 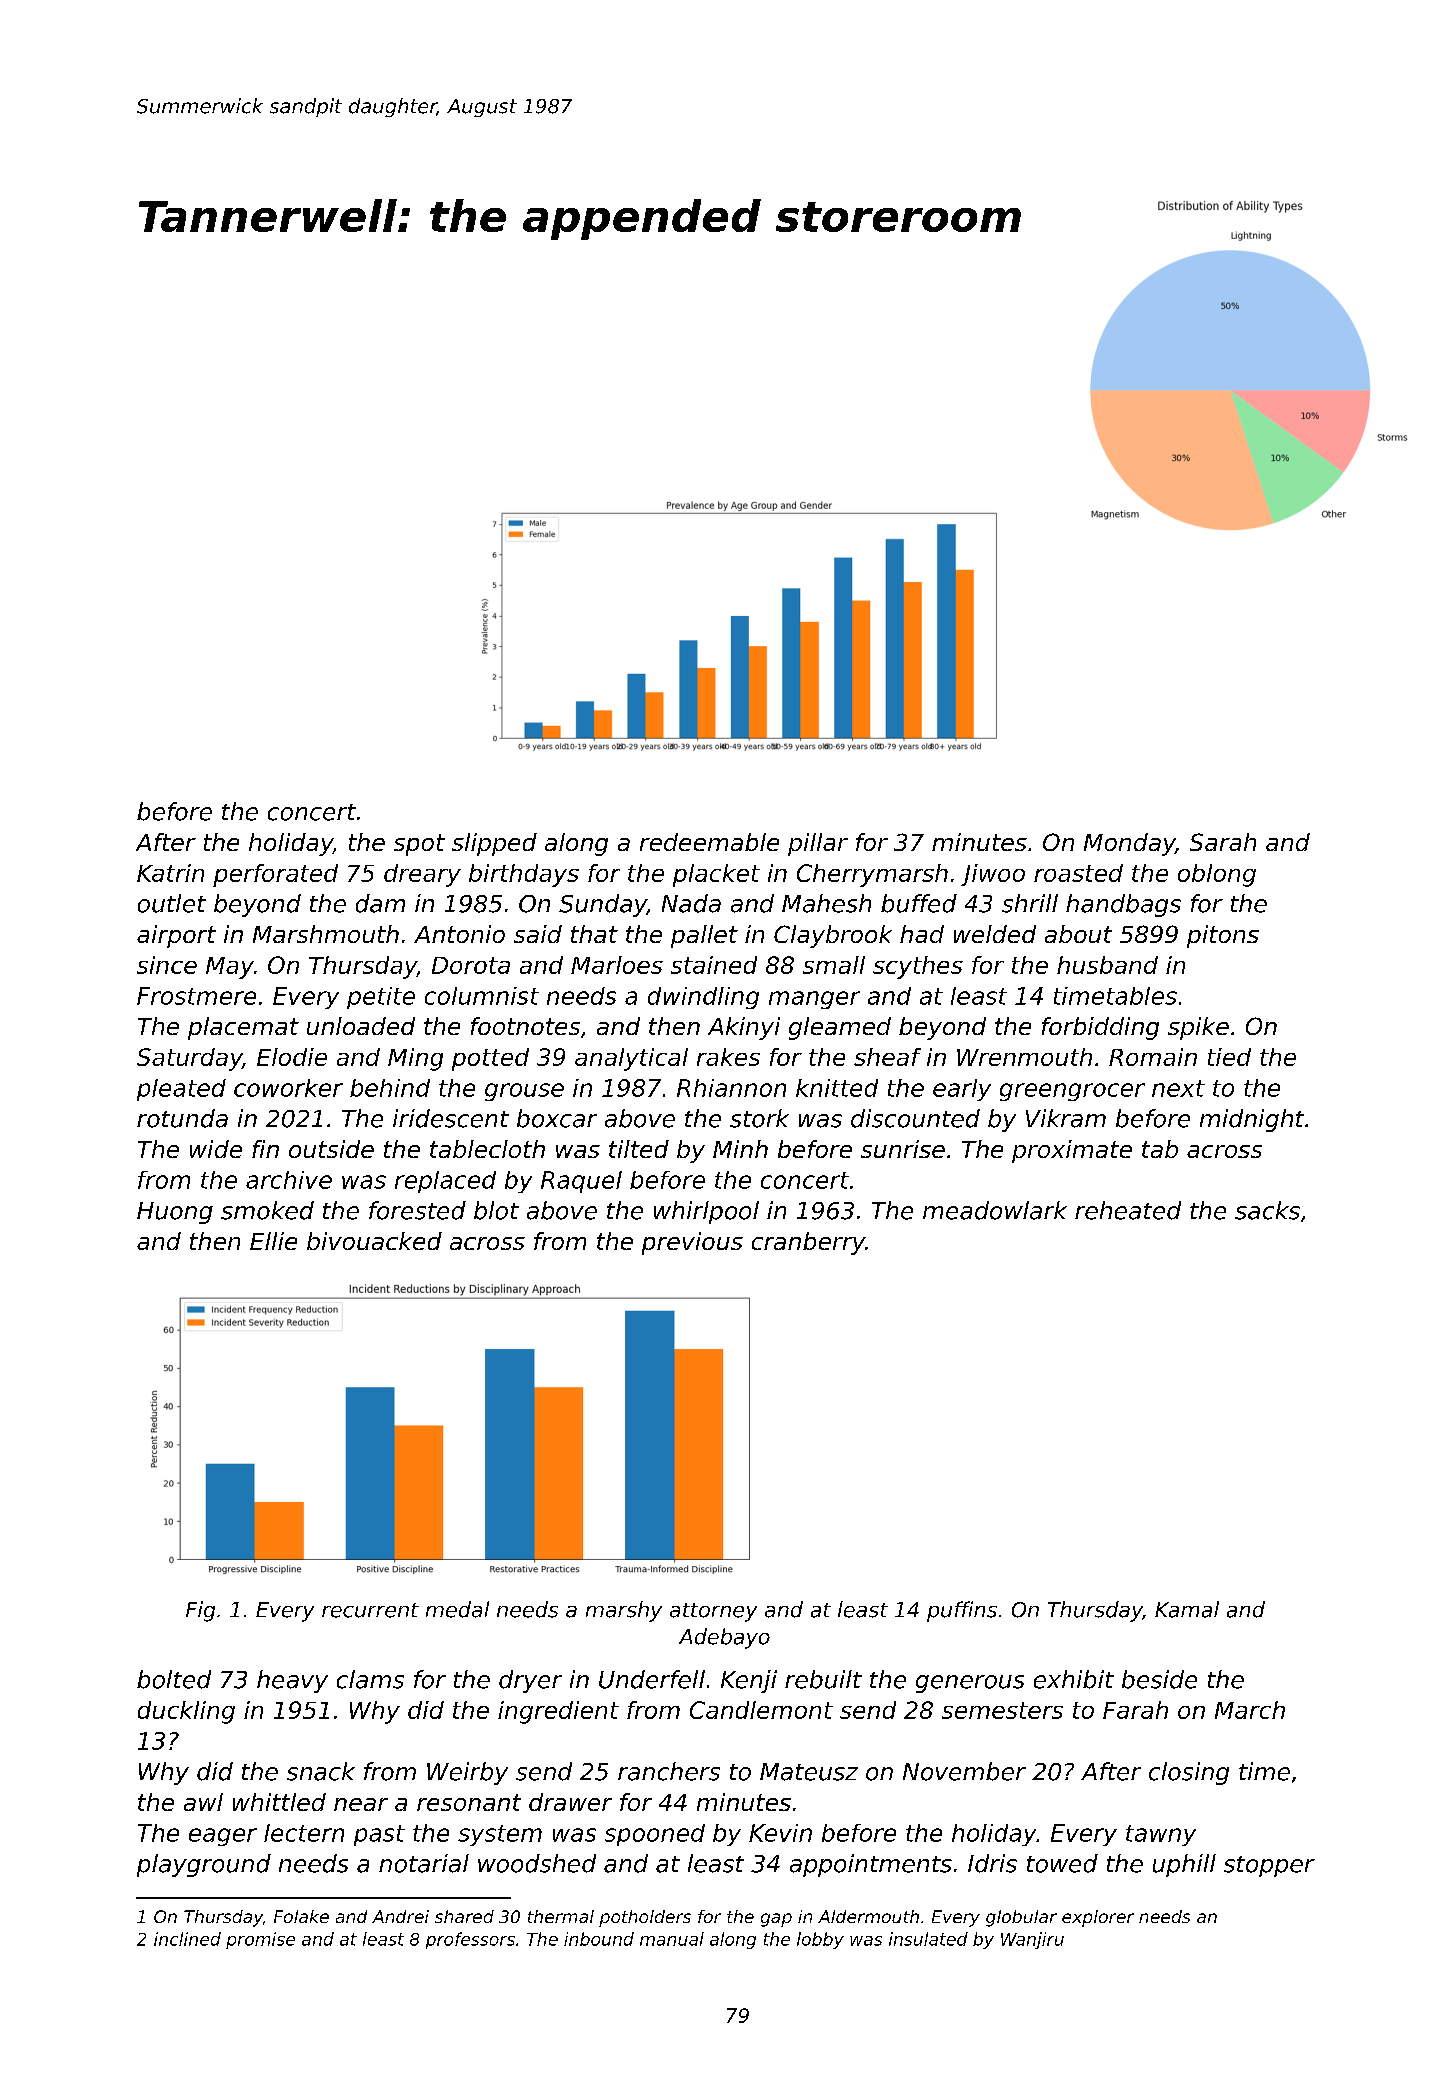 I want to click on pillar, so click(x=818, y=844).
